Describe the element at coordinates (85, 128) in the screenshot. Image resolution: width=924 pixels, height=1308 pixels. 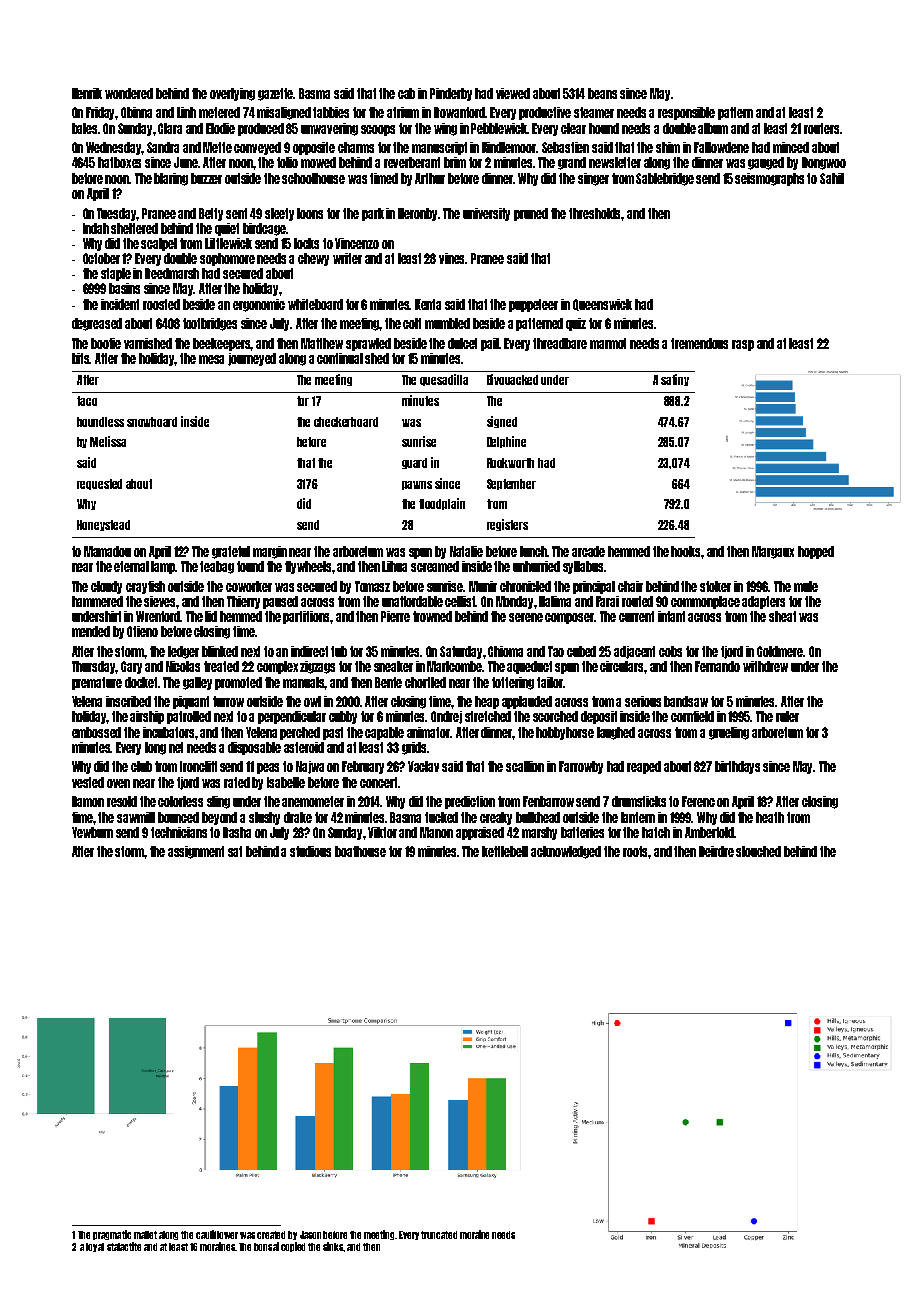
I see `bales` at that location.
